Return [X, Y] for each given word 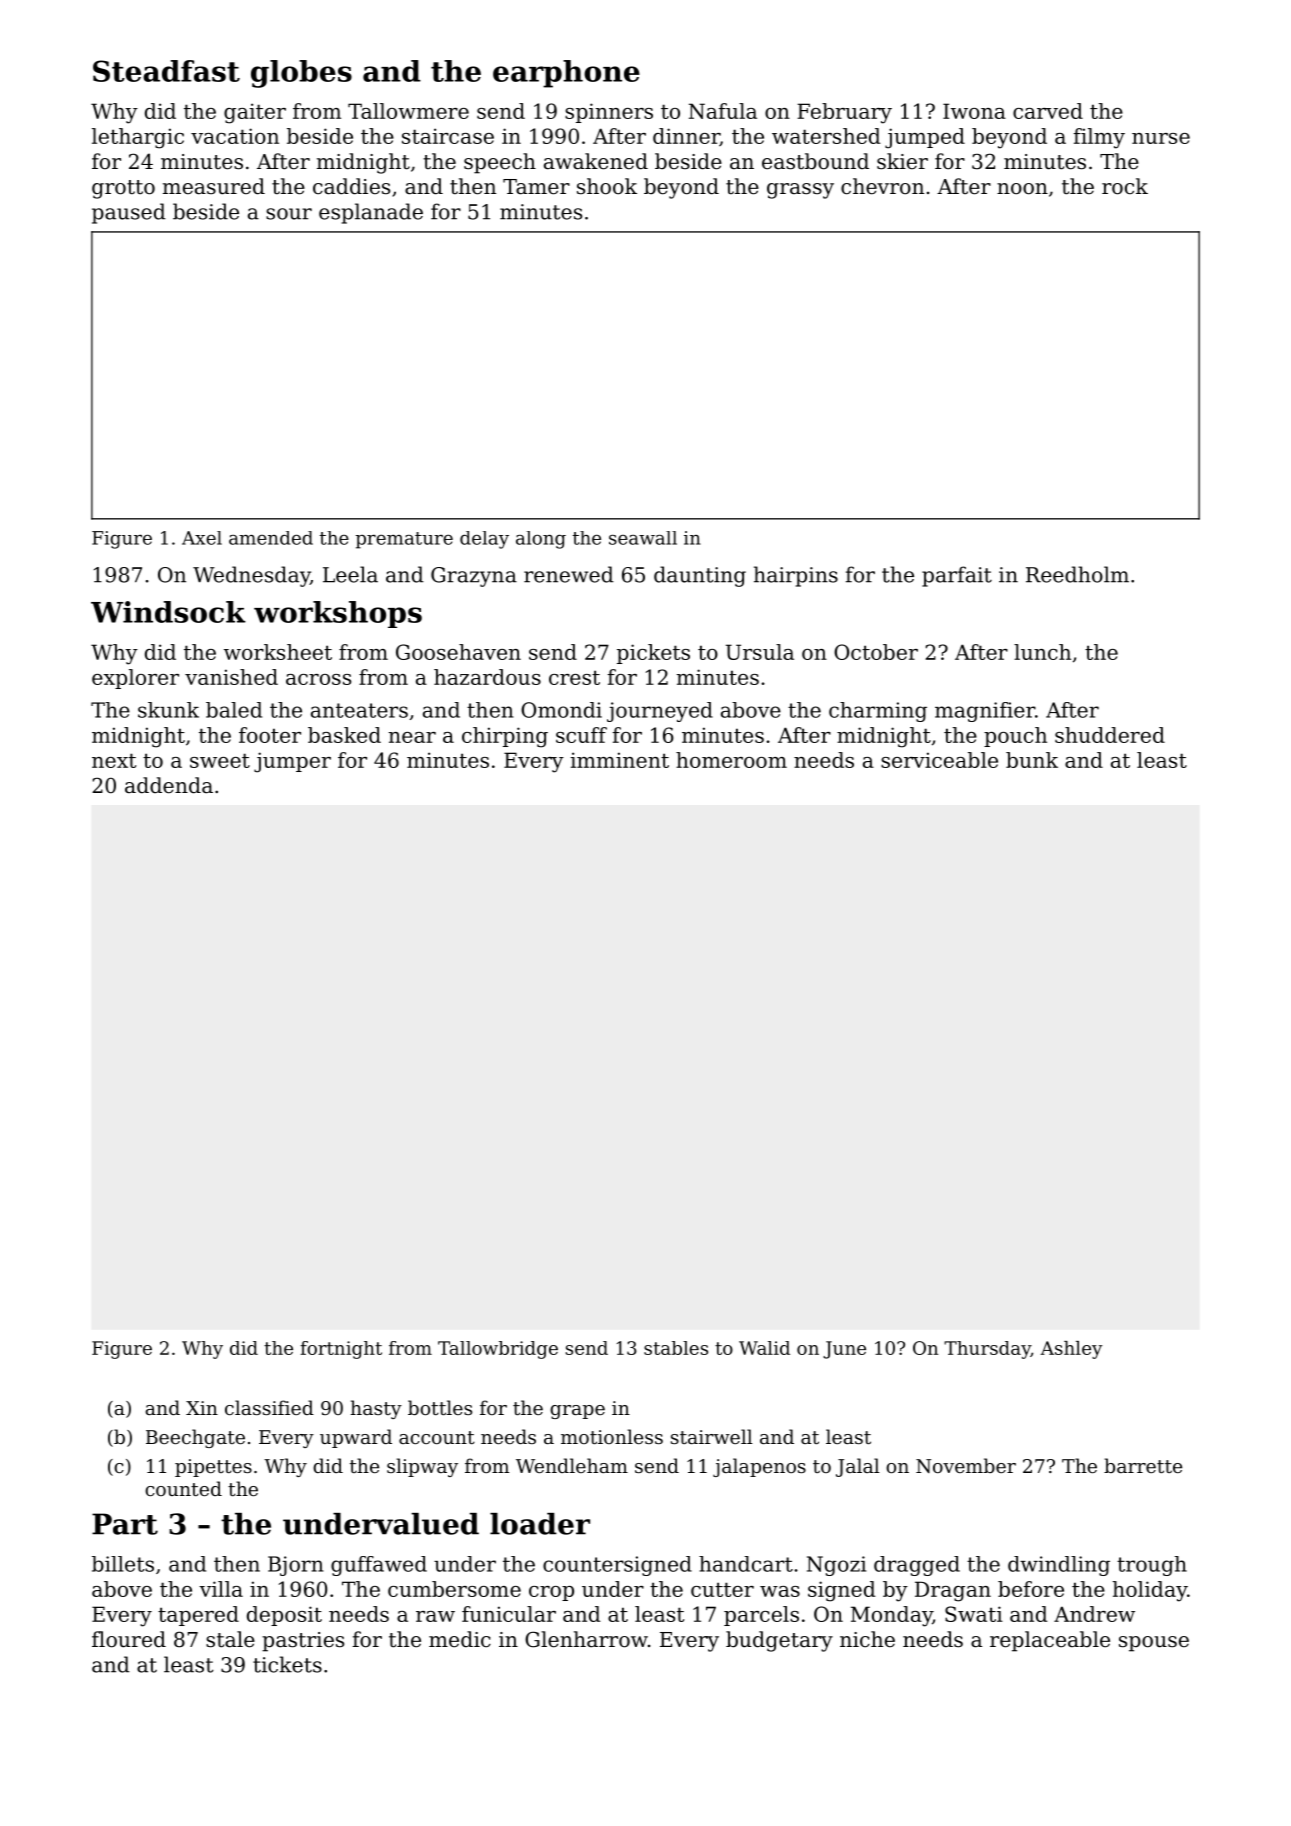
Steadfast [166, 71]
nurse [1161, 138]
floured [129, 1639]
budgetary [779, 1641]
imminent [620, 760]
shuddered [1110, 735]
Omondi [561, 710]
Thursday [987, 1350]
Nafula [723, 111]
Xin [202, 1408]
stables [676, 1348]
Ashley [1071, 1350]
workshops [338, 614]
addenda [169, 785]
